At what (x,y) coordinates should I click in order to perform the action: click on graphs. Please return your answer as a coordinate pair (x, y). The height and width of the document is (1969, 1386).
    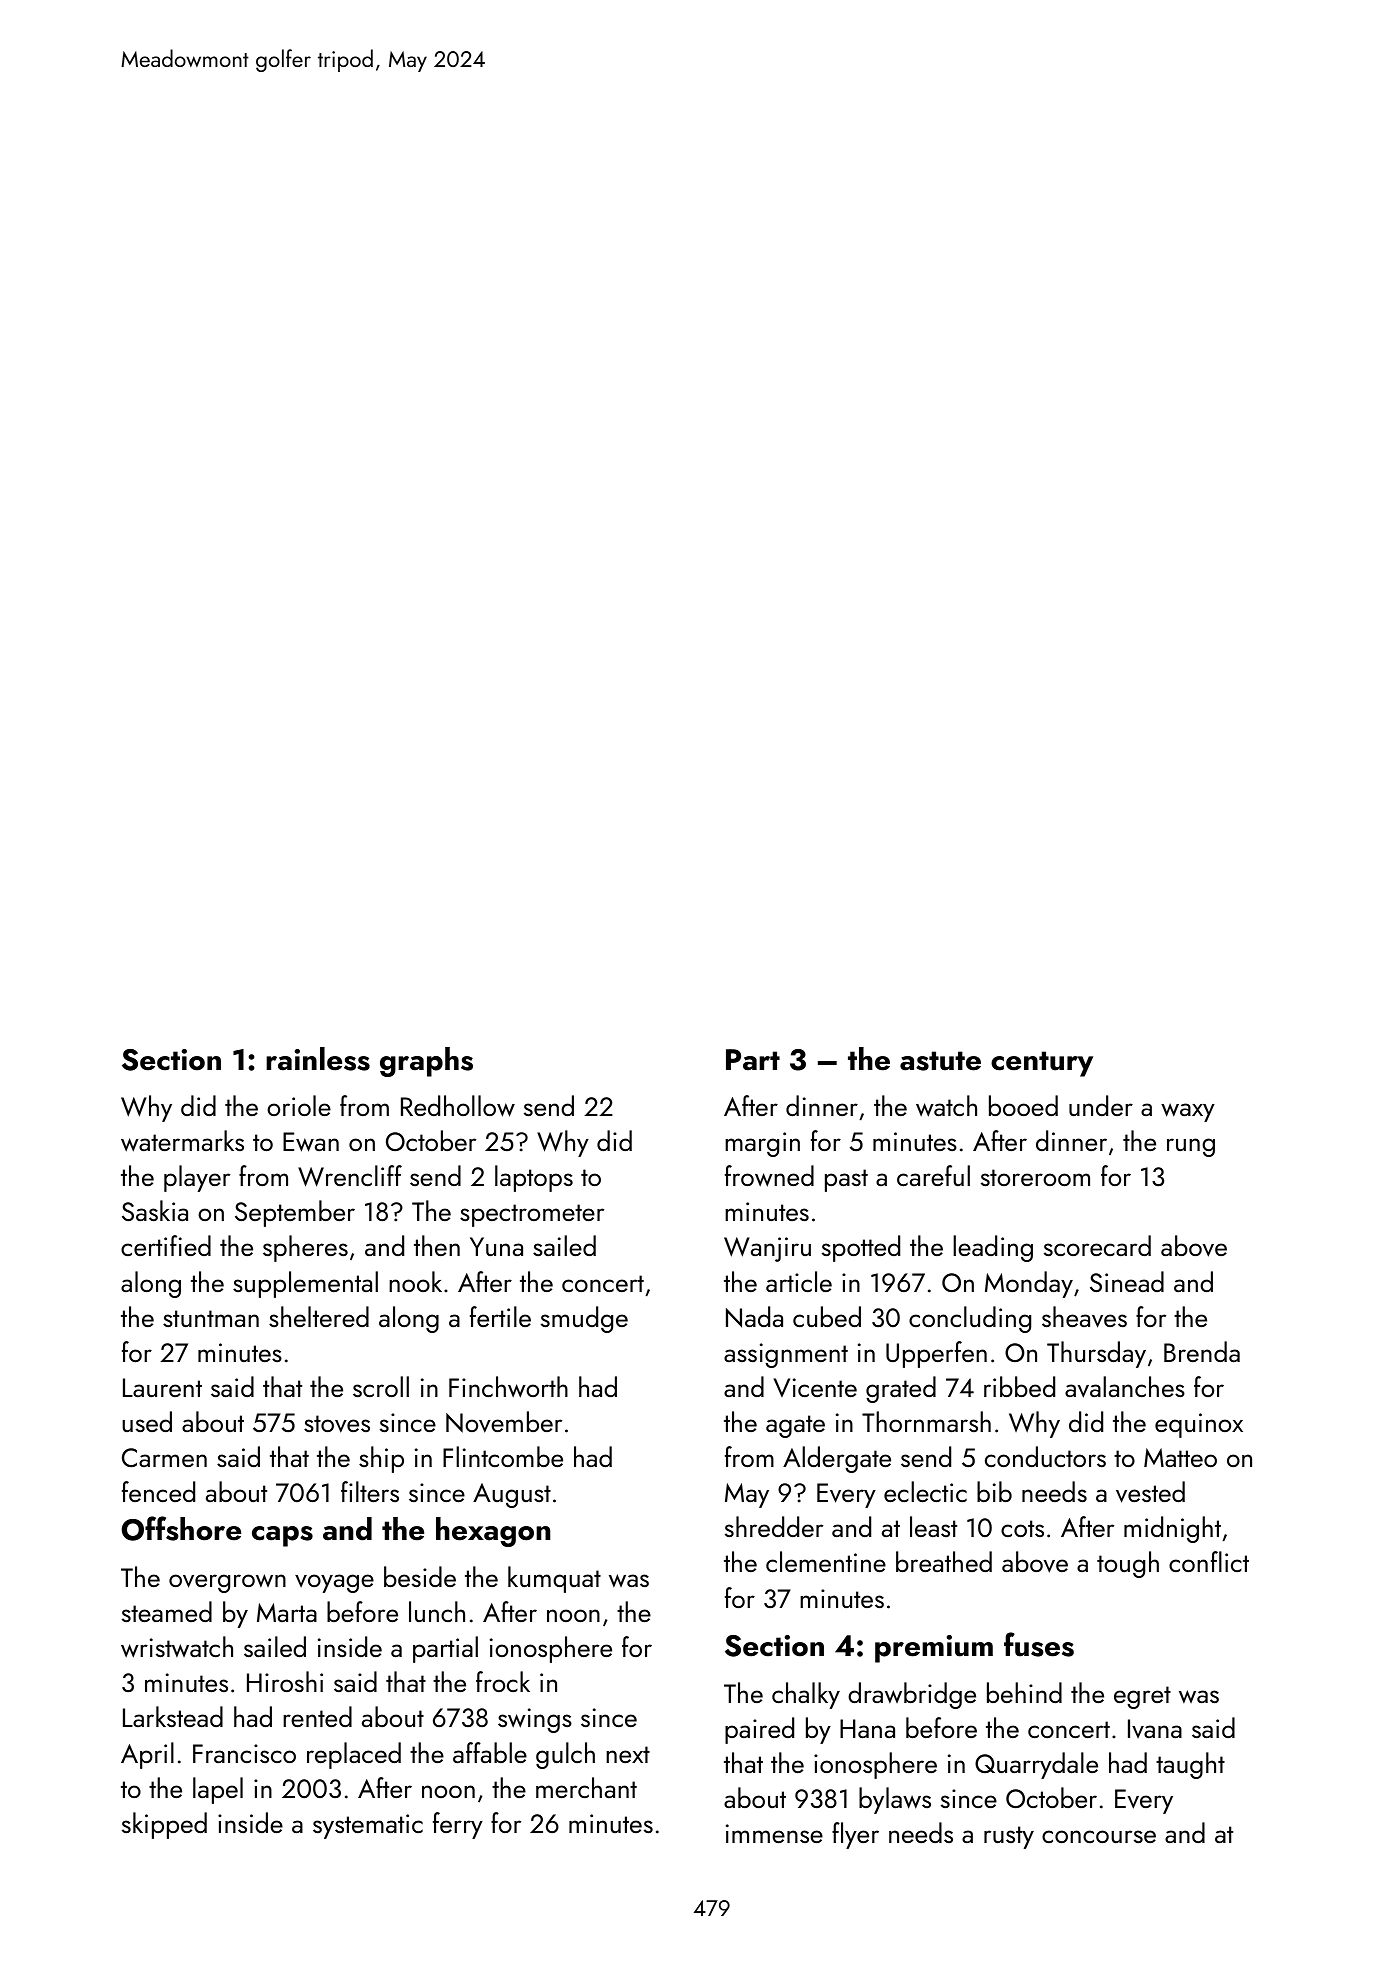
    Looking at the image, I should click on (426, 1062).
